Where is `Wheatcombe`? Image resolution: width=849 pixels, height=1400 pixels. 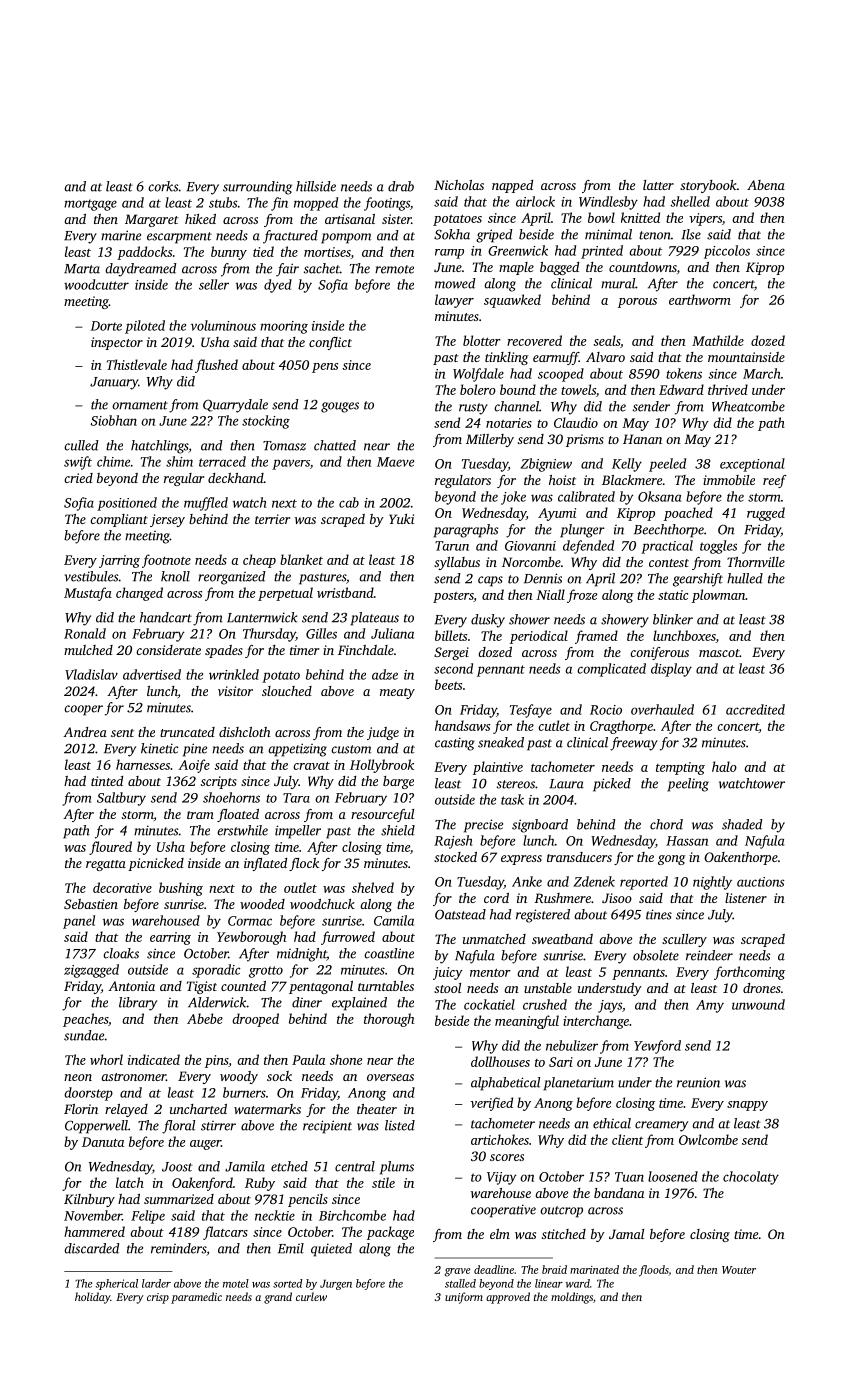 Wheatcombe is located at coordinates (748, 406).
